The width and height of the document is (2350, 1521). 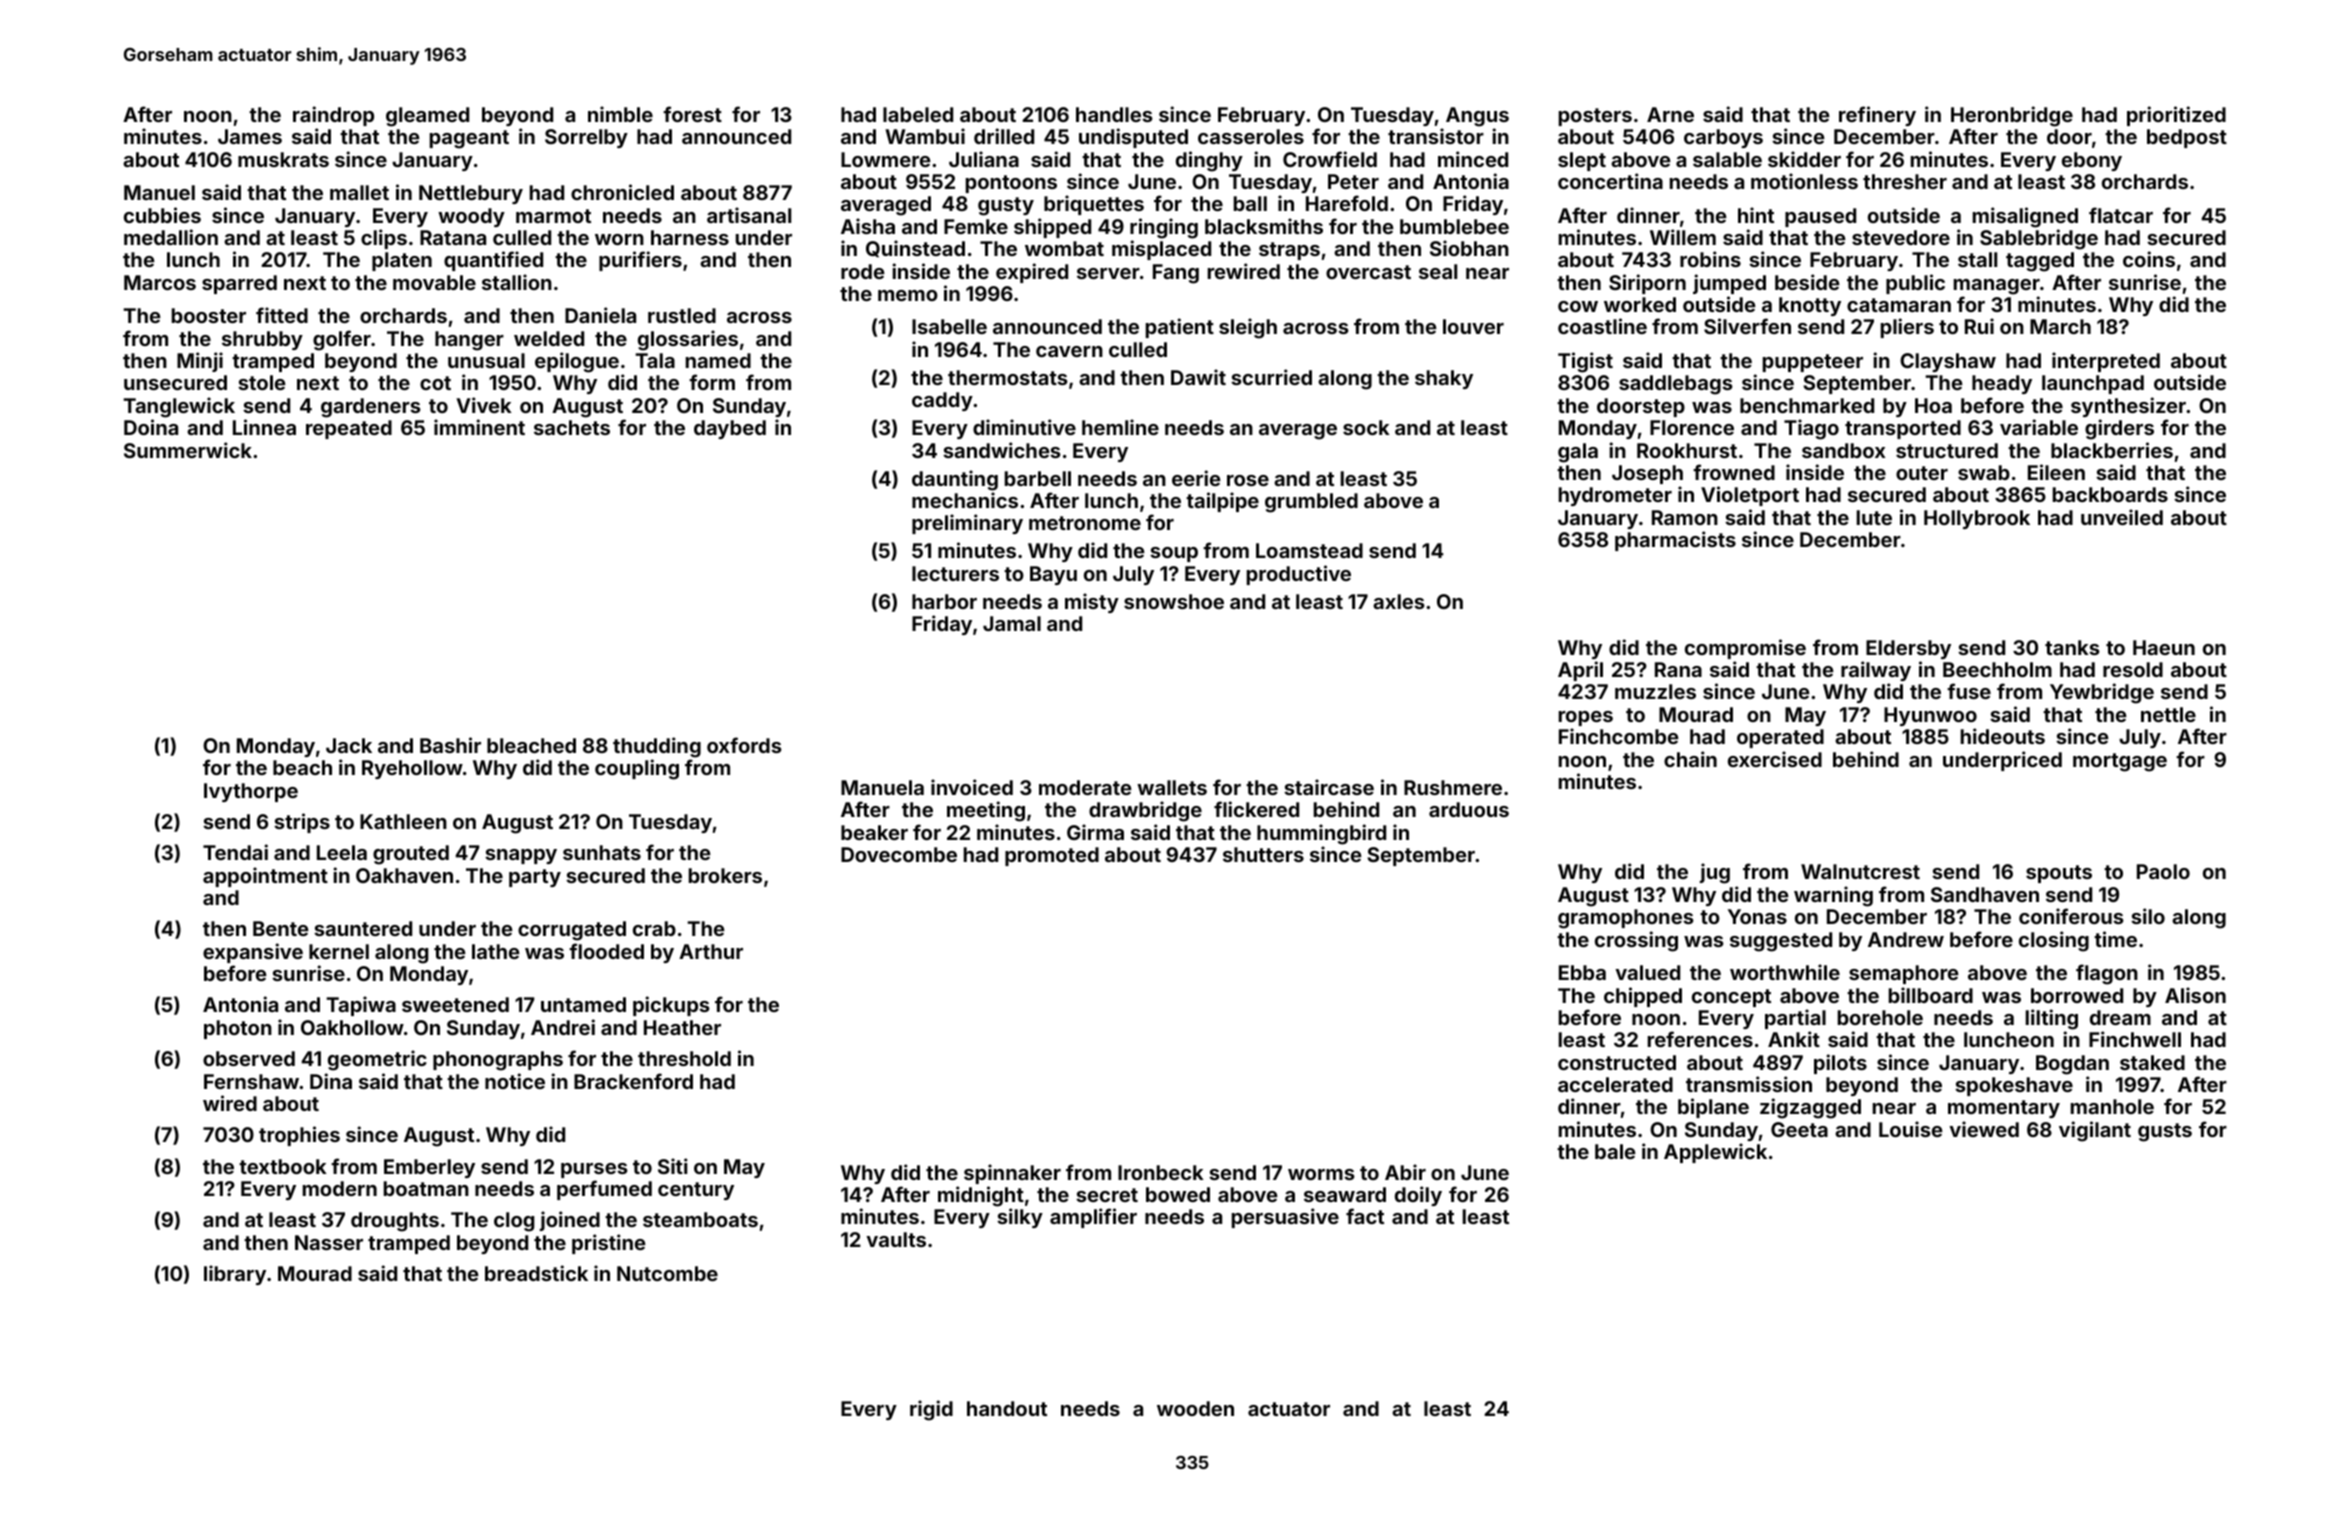 I want to click on flatcar, so click(x=2121, y=215).
